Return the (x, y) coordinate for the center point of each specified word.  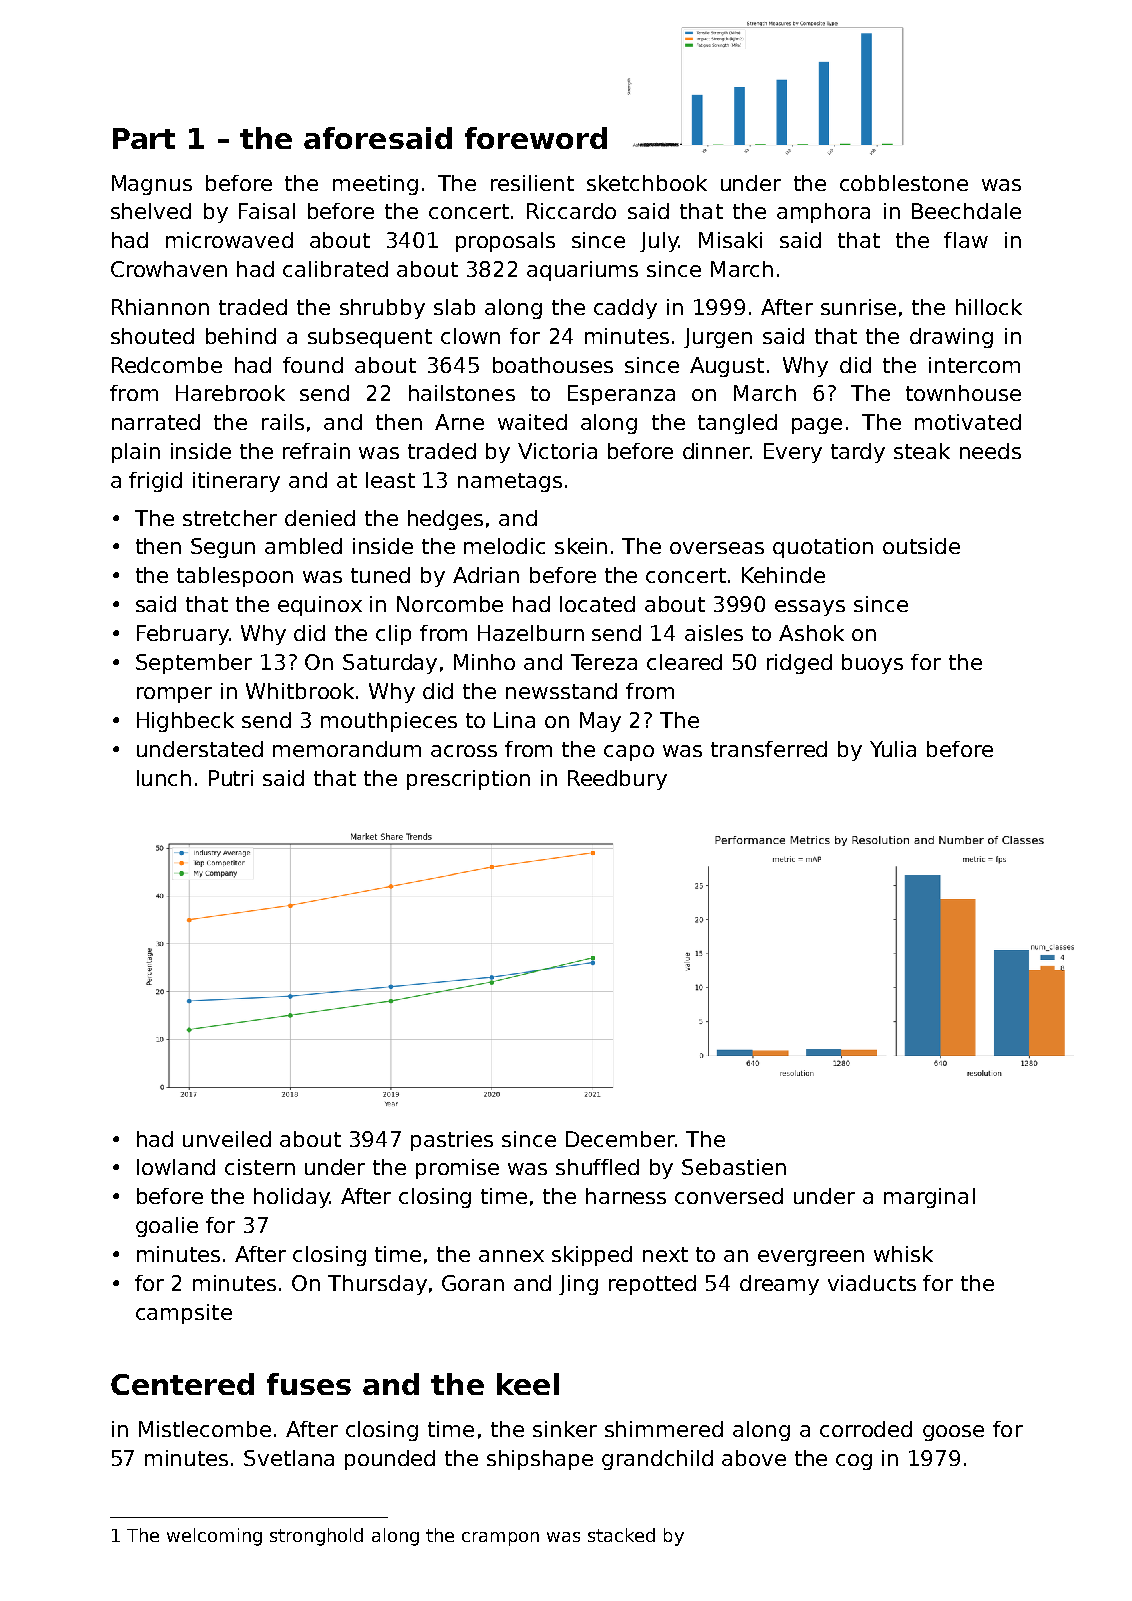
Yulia (893, 749)
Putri (231, 778)
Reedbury (617, 780)
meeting (375, 185)
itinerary (236, 482)
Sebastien (734, 1167)
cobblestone (904, 183)
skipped (592, 1256)
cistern (260, 1167)
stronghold (316, 1537)
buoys (872, 664)
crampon (500, 1539)
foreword (536, 138)
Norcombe (450, 604)
